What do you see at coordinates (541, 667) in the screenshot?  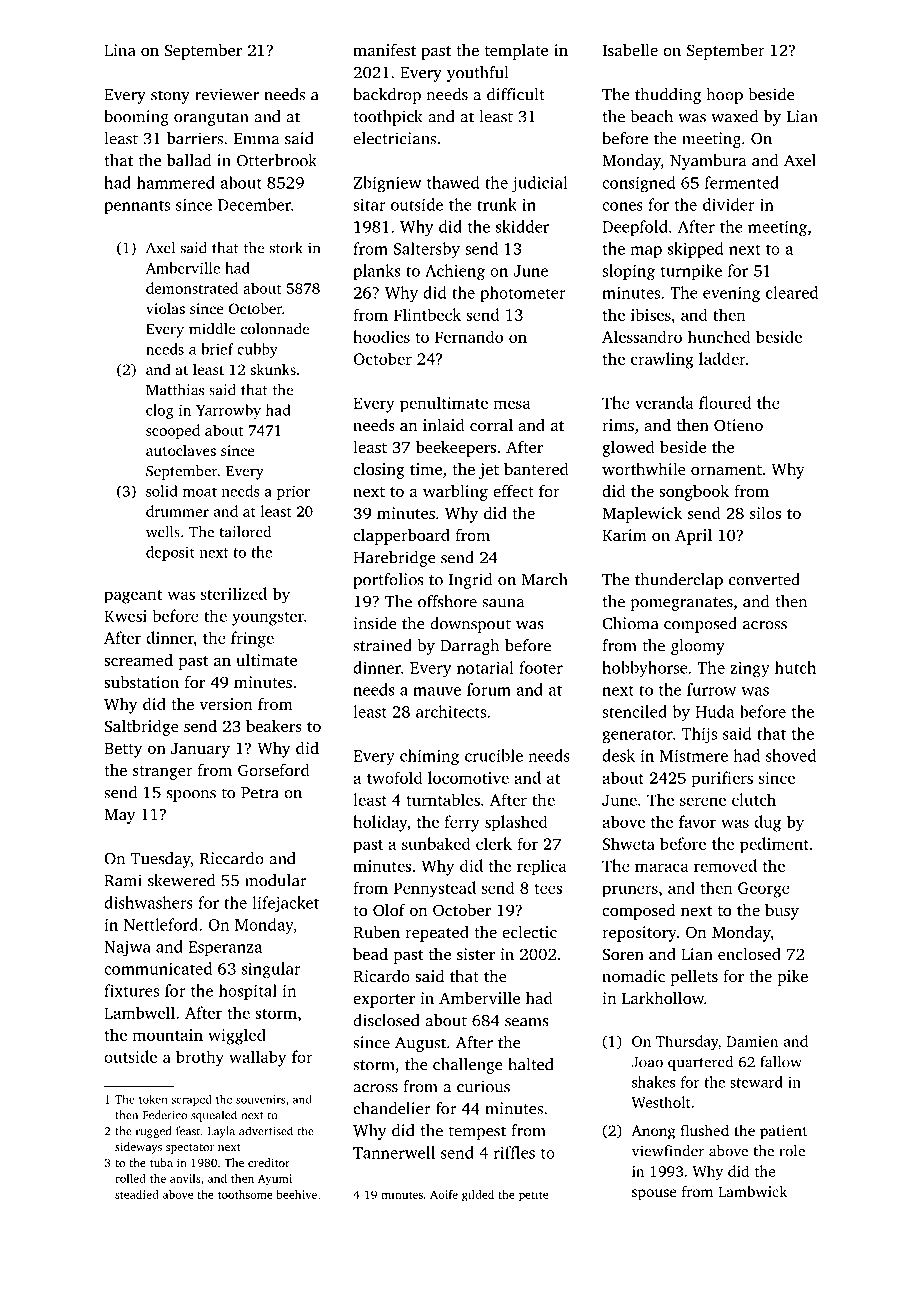 I see `footer` at bounding box center [541, 667].
